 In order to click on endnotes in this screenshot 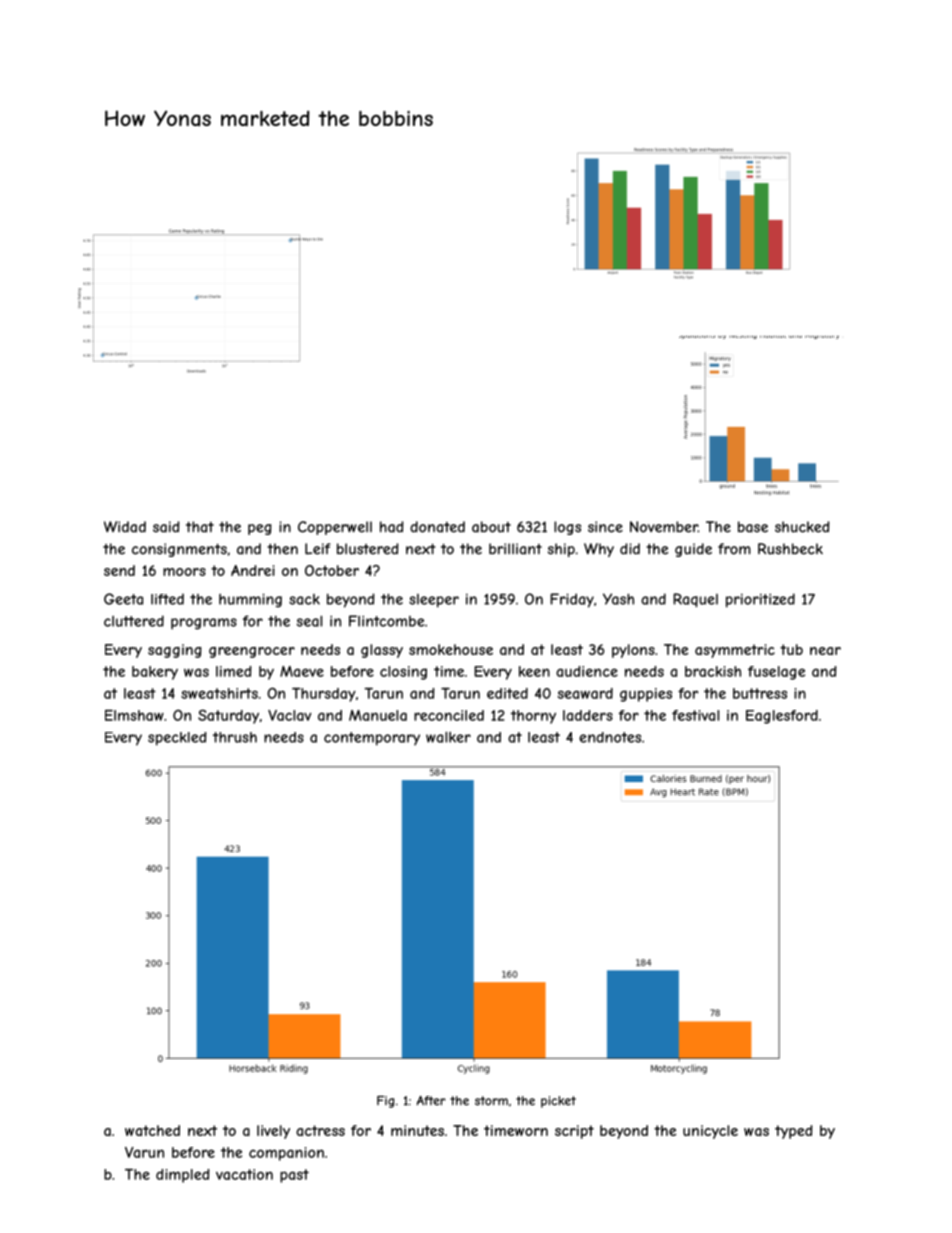, I will do `click(610, 737)`.
